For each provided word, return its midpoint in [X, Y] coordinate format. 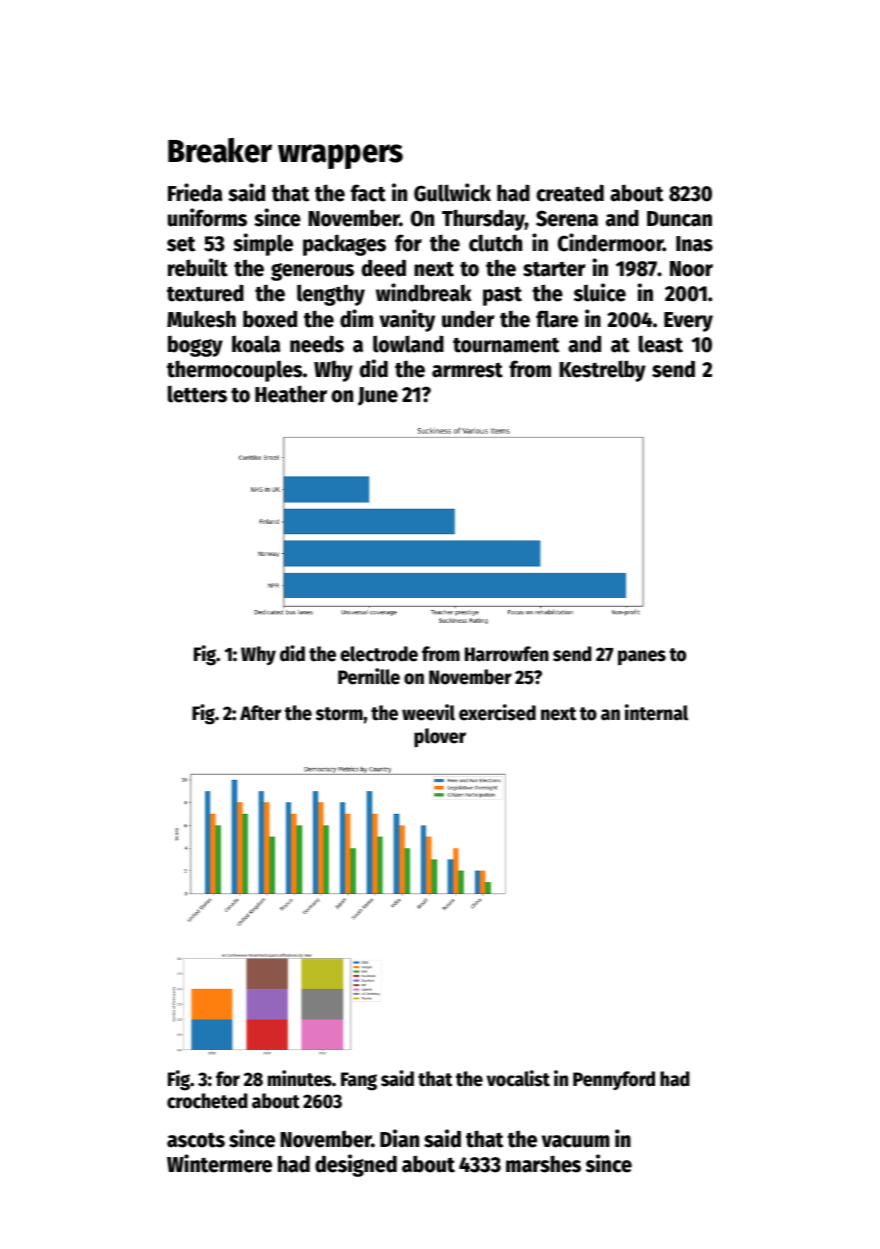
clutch [495, 243]
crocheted [207, 1101]
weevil [428, 712]
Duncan [679, 219]
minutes [300, 1078]
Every [688, 322]
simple [263, 244]
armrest [467, 370]
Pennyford [614, 1080]
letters [197, 394]
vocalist [518, 1078]
